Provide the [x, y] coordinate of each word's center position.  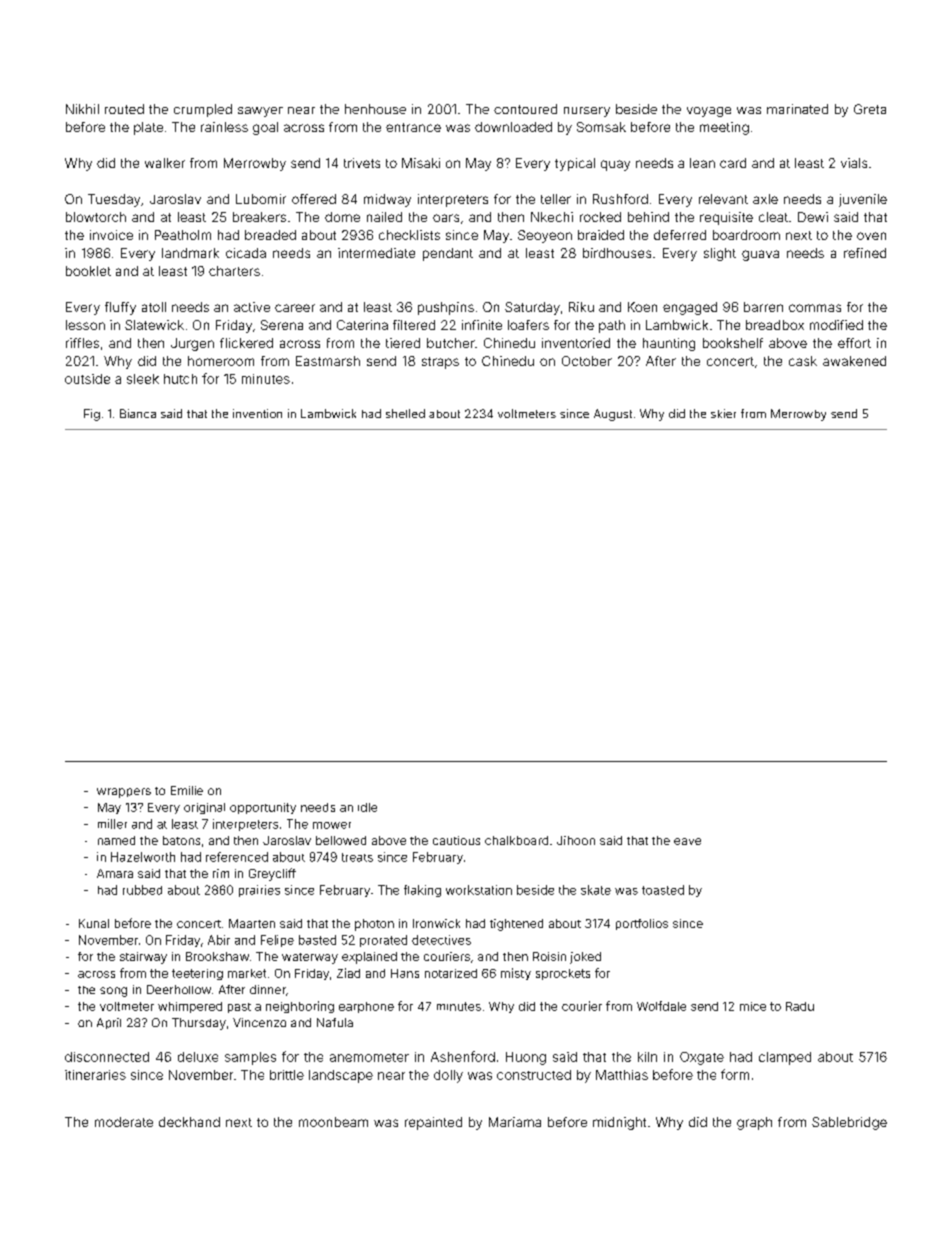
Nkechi [552, 217]
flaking [422, 891]
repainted [433, 1123]
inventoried [576, 343]
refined [865, 253]
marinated [797, 109]
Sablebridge [849, 1123]
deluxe [198, 1057]
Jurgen [192, 344]
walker [165, 163]
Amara [115, 873]
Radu [800, 1006]
